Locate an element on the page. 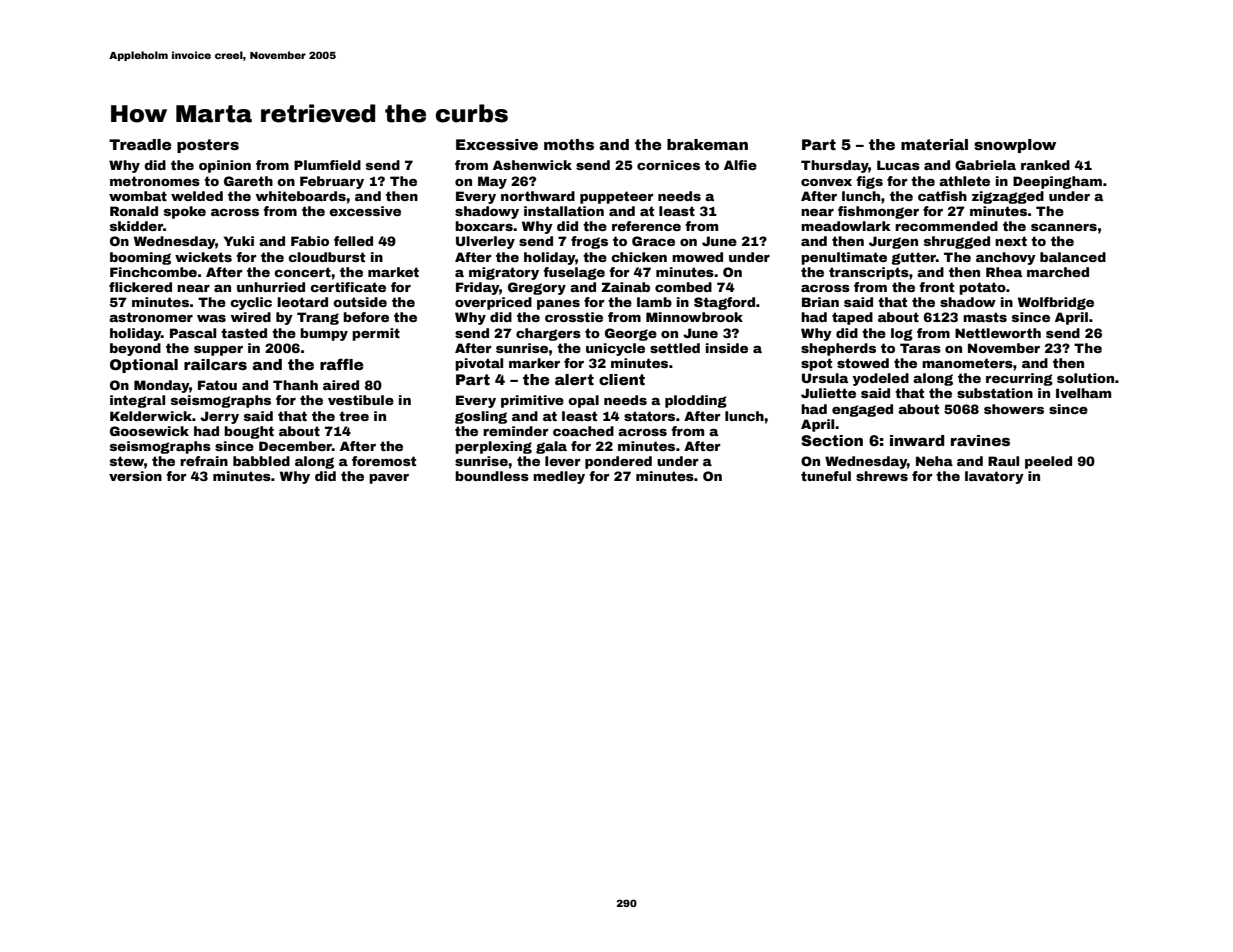 The width and height of the page is (1233, 952). February is located at coordinates (332, 182).
